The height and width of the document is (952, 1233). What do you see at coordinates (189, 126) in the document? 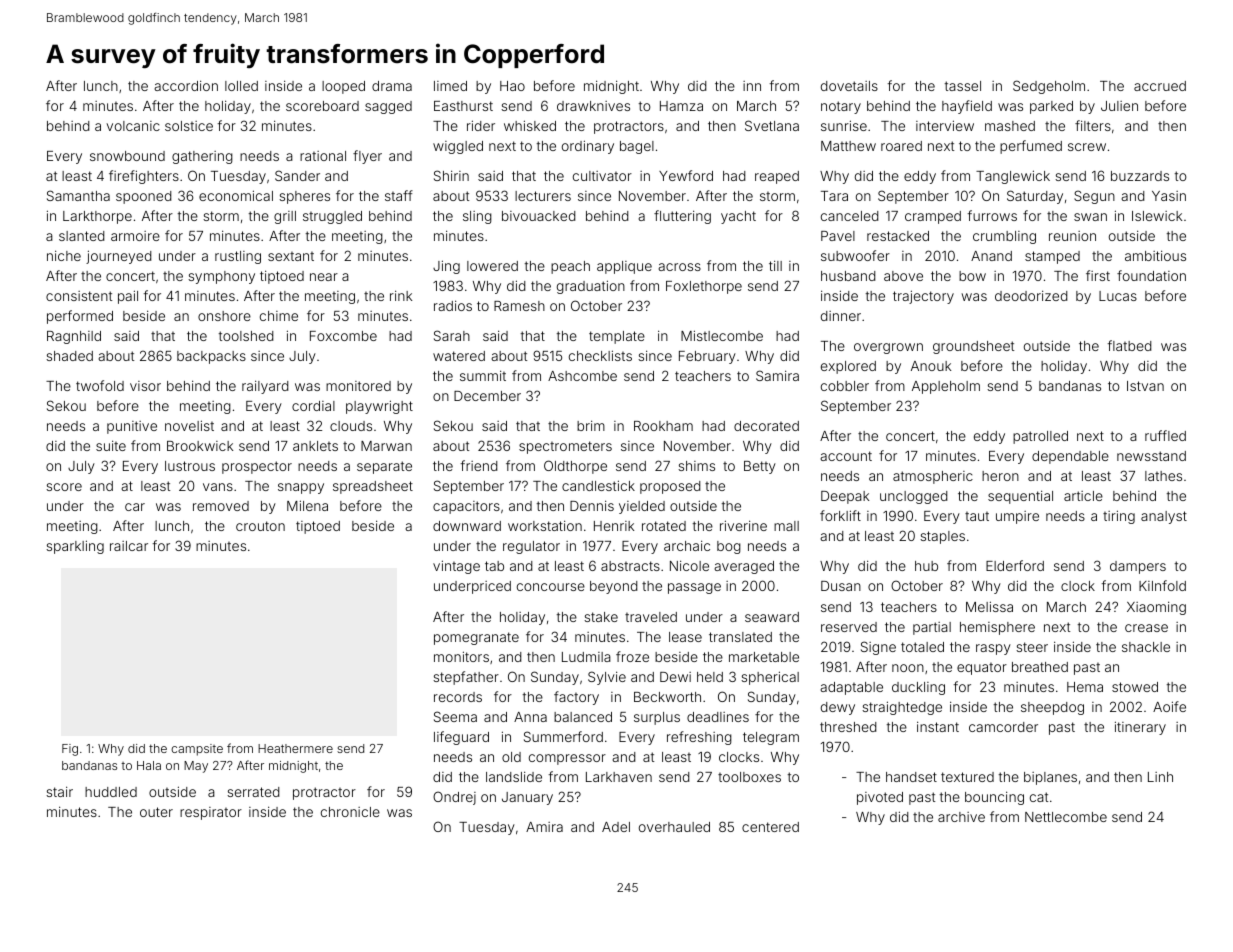
I see `solstice` at bounding box center [189, 126].
